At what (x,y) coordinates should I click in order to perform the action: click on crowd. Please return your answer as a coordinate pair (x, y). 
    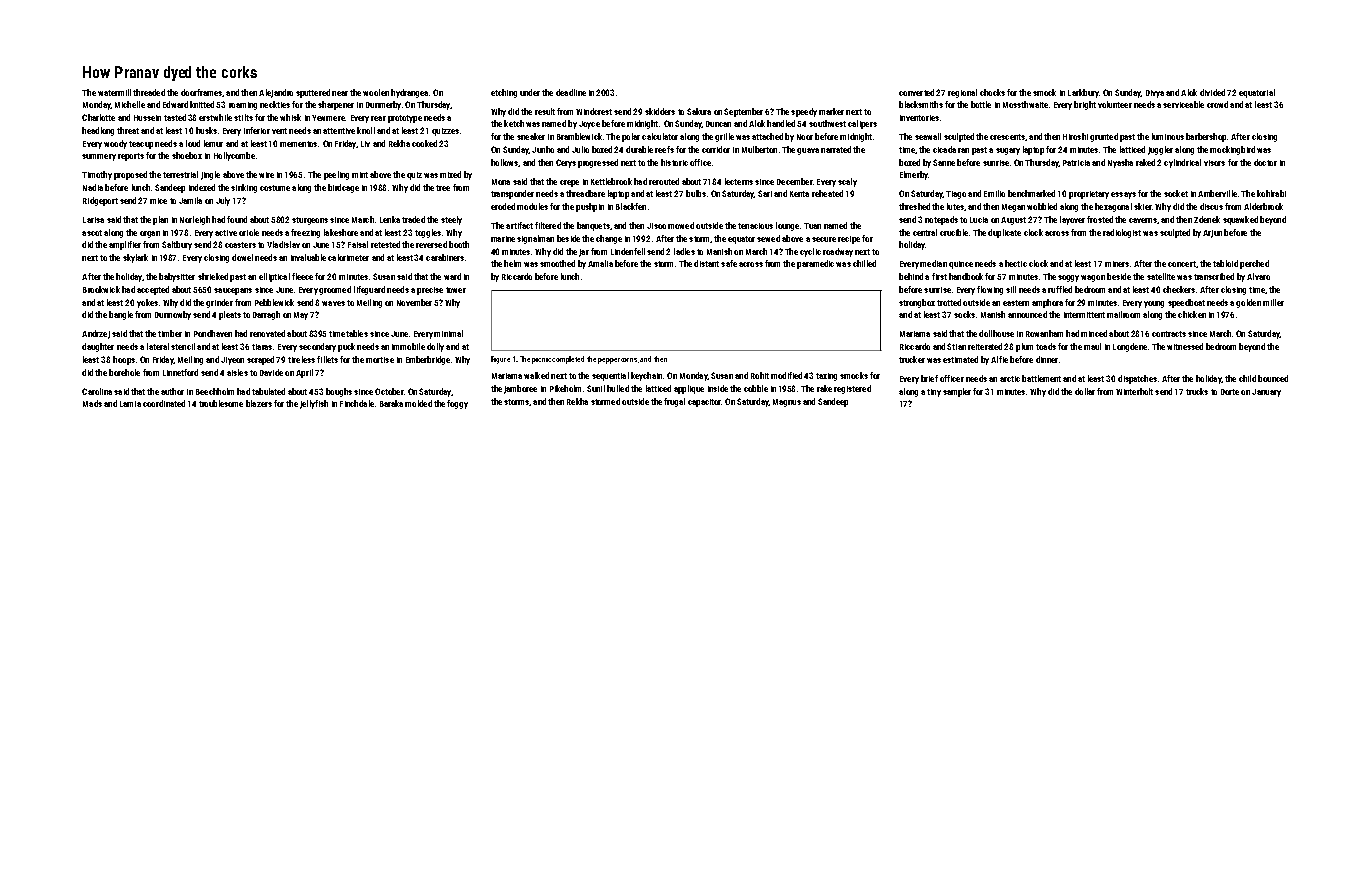
    Looking at the image, I should click on (1217, 104).
